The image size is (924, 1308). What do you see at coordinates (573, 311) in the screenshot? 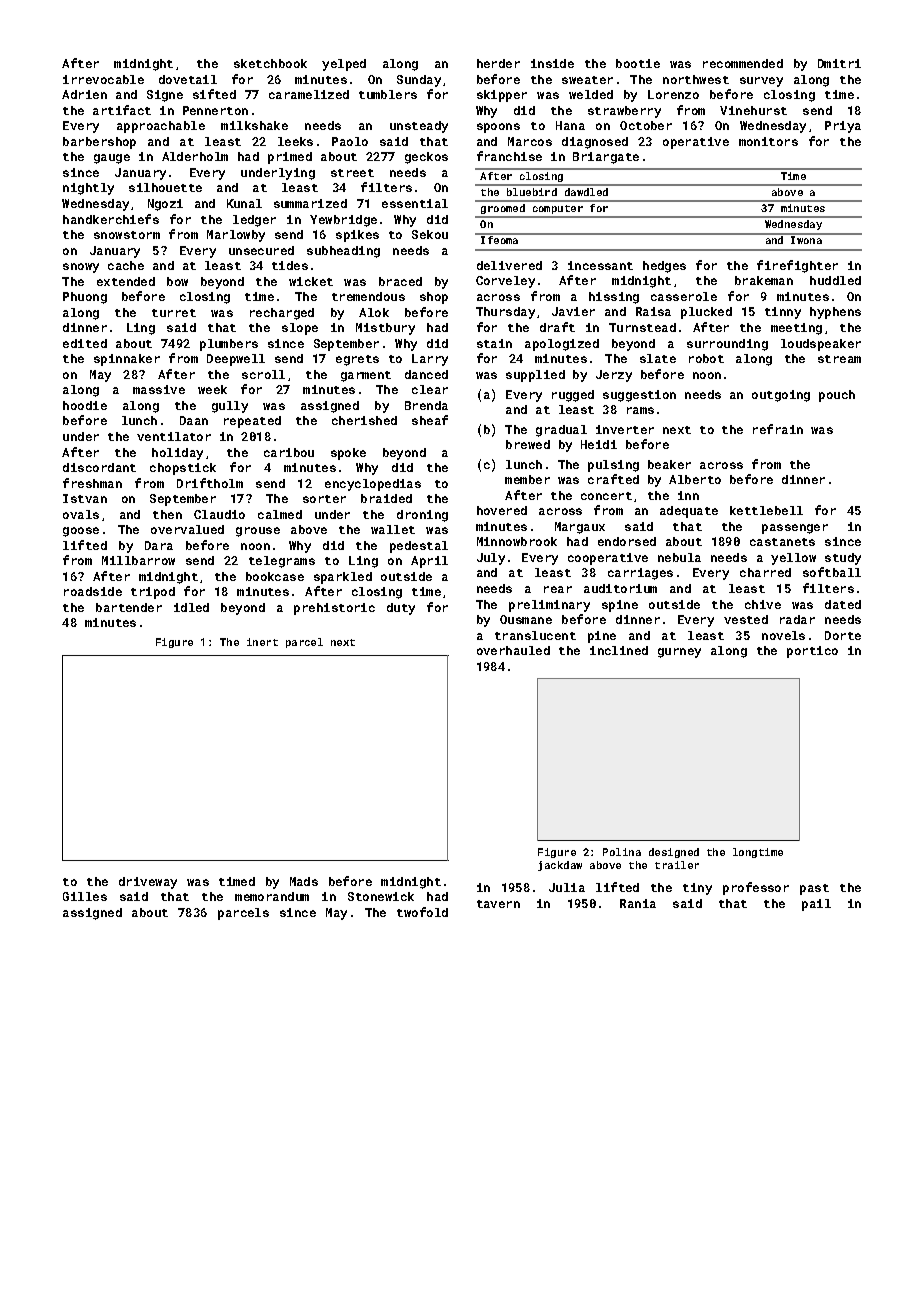
I see `Javier` at bounding box center [573, 311].
